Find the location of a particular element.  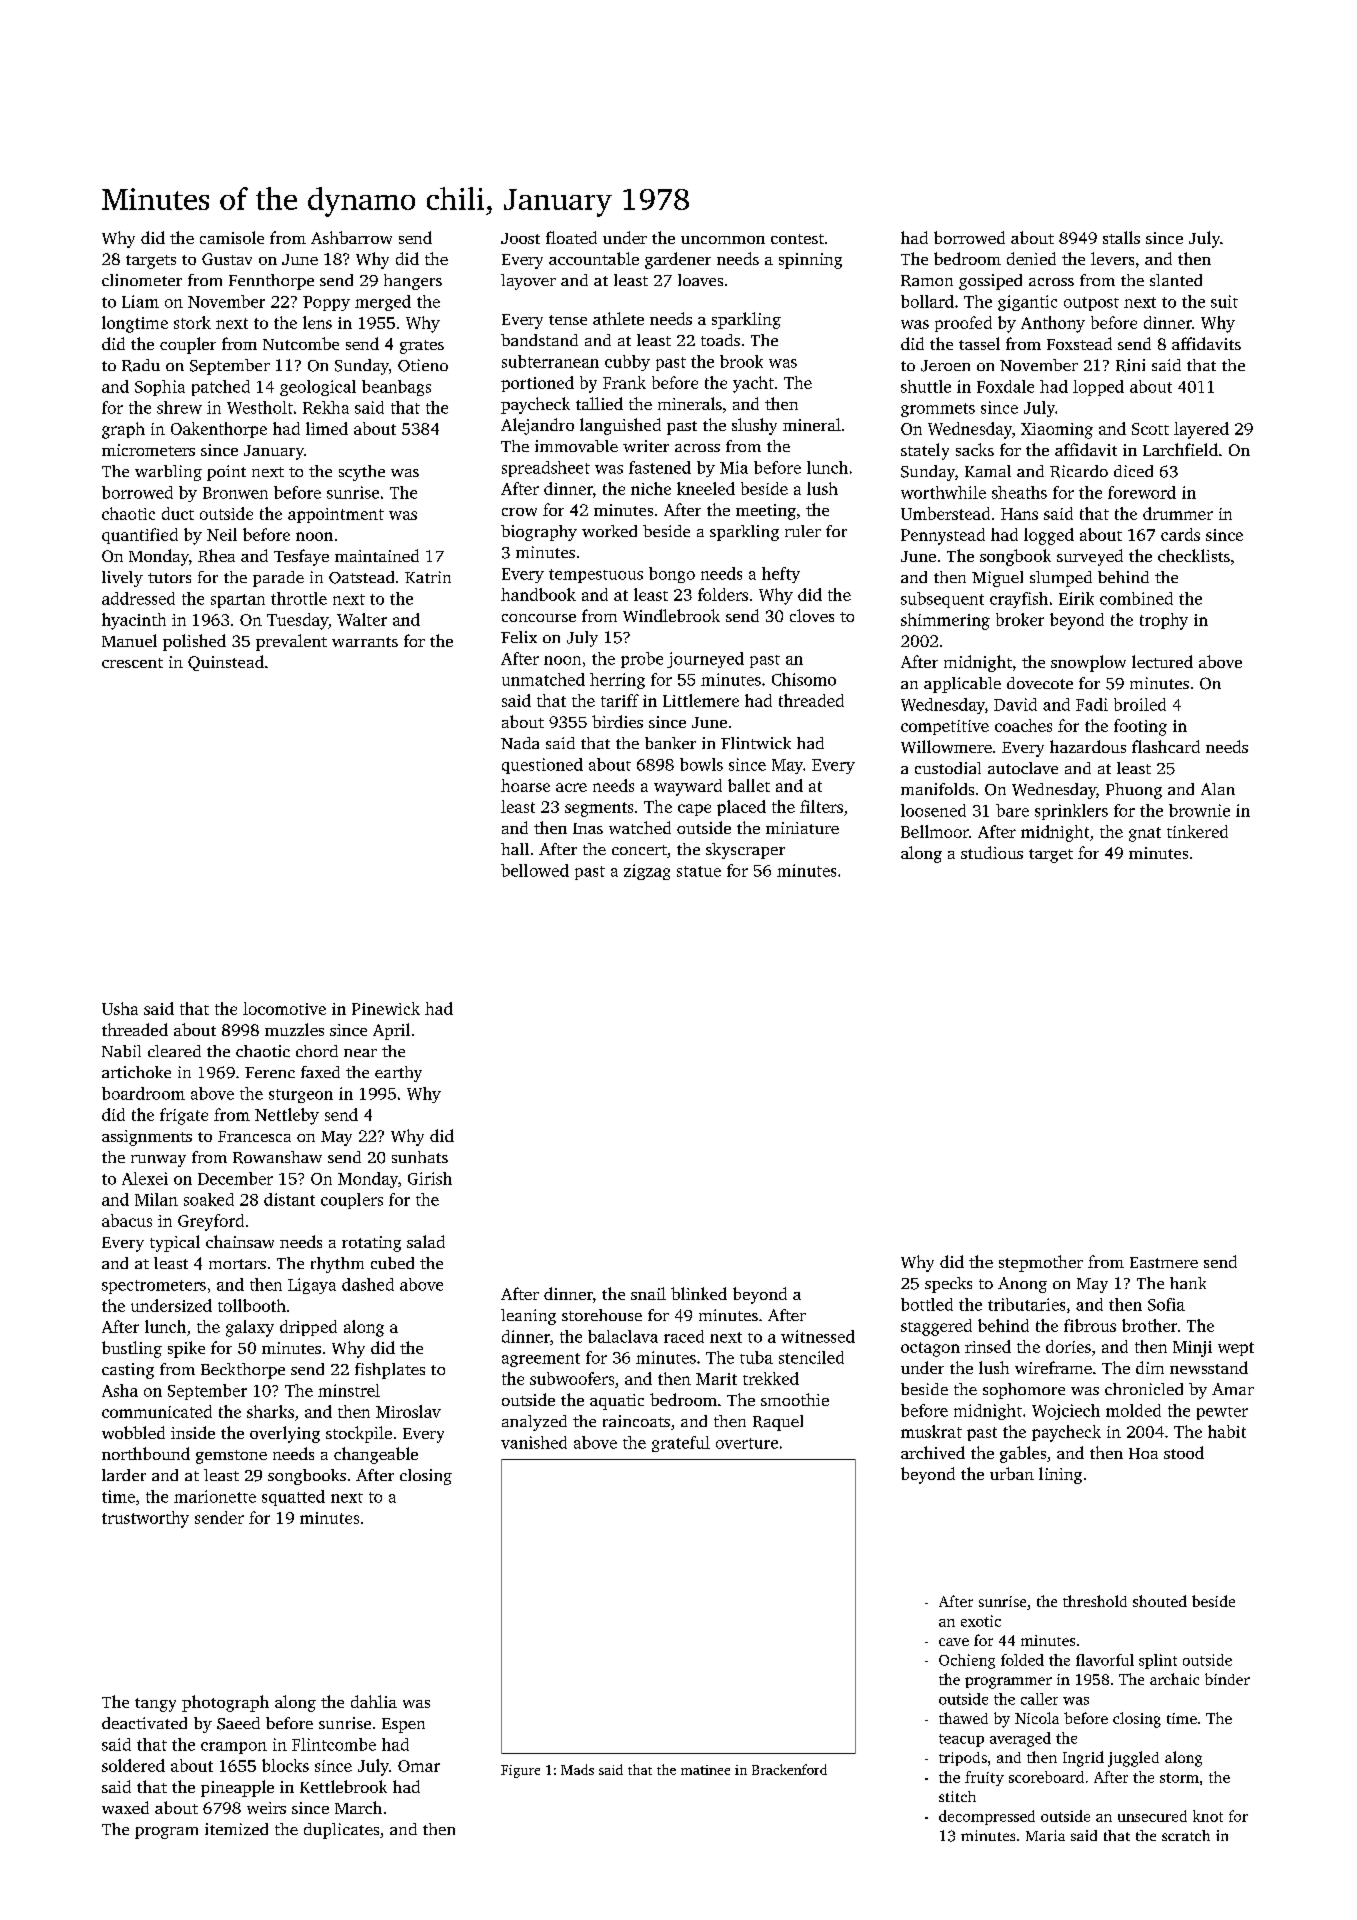

frigate is located at coordinates (184, 1116).
